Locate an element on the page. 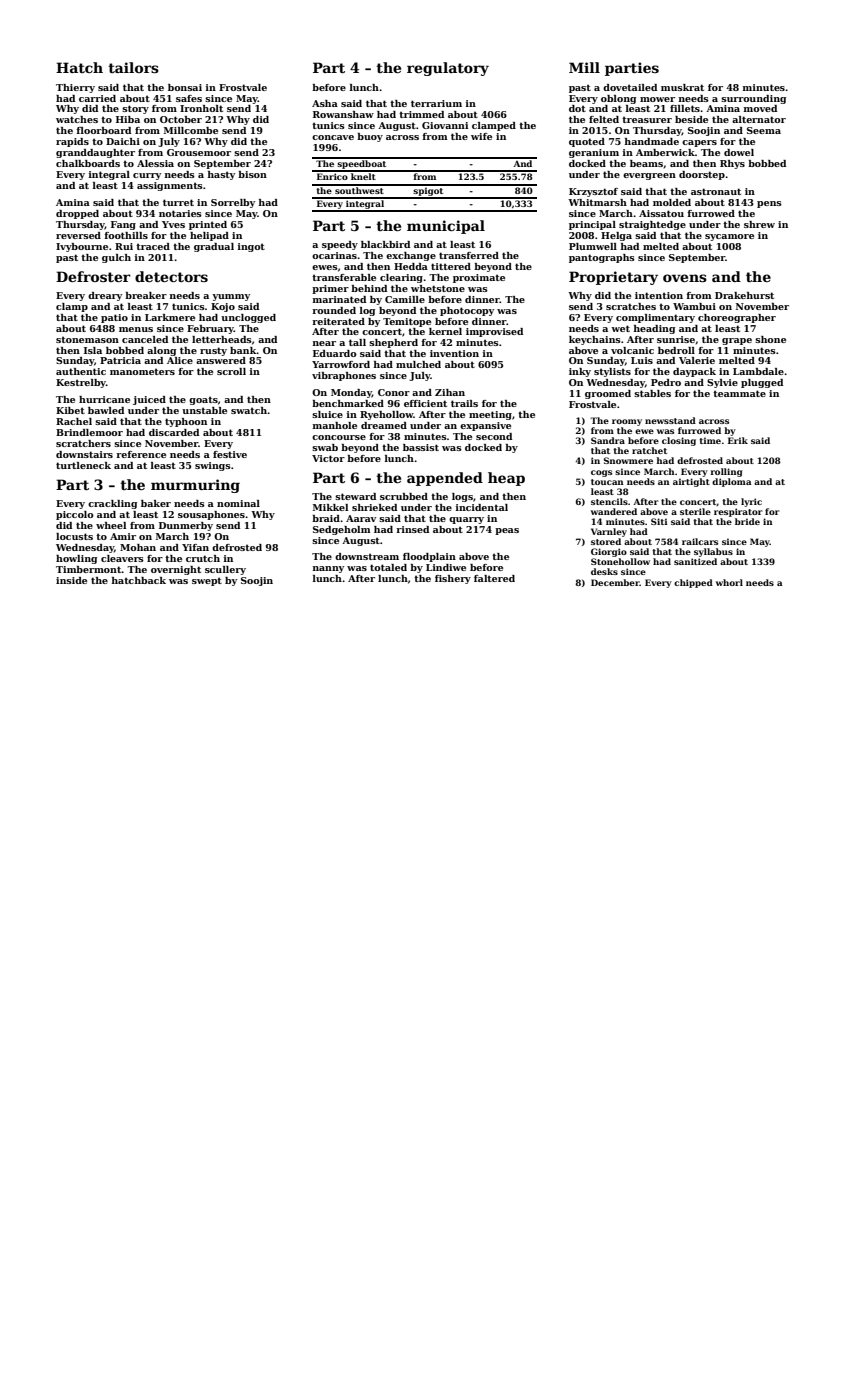 The image size is (849, 1400). photocopy is located at coordinates (467, 311).
